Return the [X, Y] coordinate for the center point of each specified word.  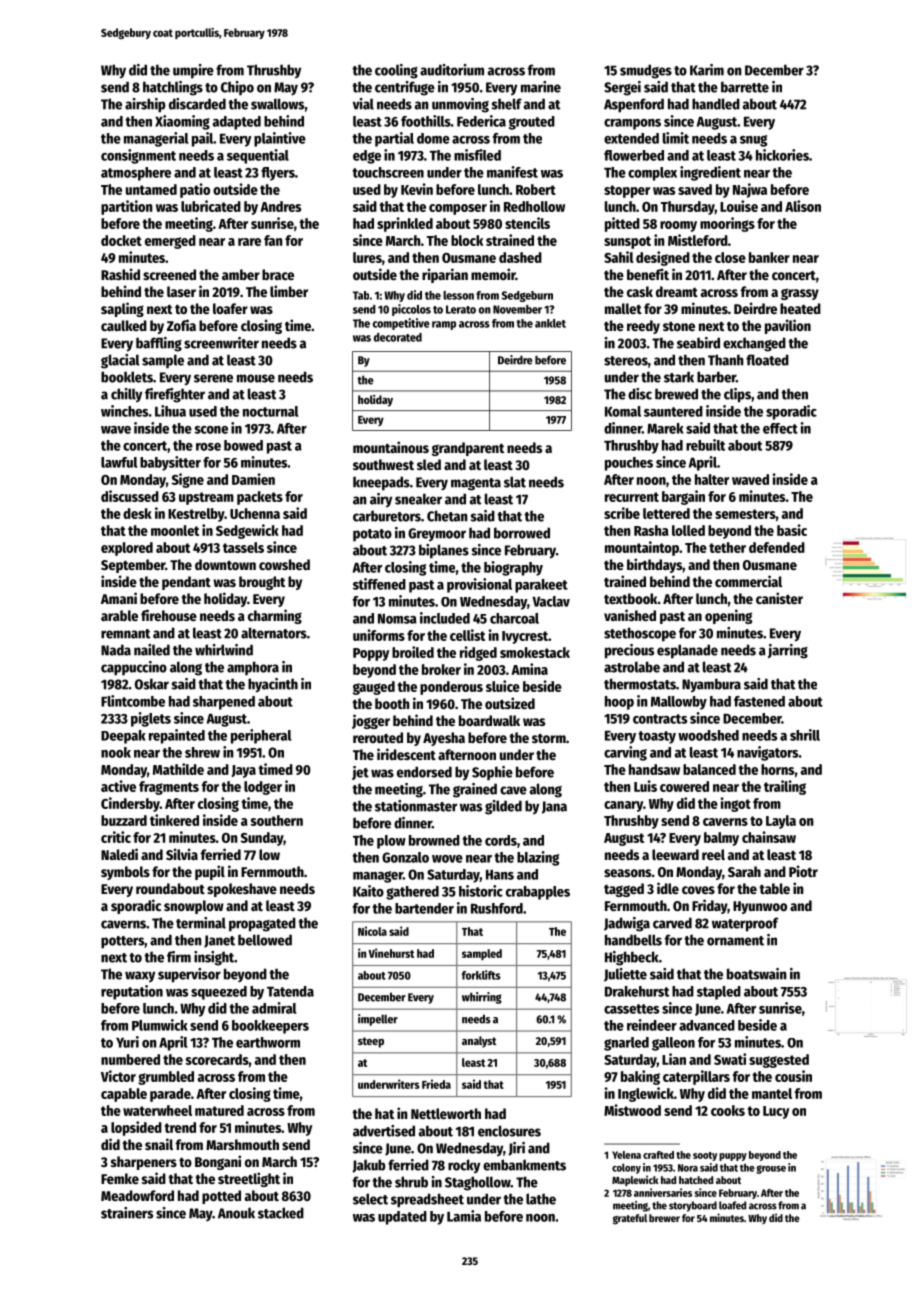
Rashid [120, 274]
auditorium [452, 70]
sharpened [224, 703]
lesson [458, 295]
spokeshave [242, 890]
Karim [707, 70]
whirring [482, 998]
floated [767, 360]
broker [441, 669]
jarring [788, 651]
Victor [118, 1076]
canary [623, 806]
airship [145, 105]
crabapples [538, 893]
